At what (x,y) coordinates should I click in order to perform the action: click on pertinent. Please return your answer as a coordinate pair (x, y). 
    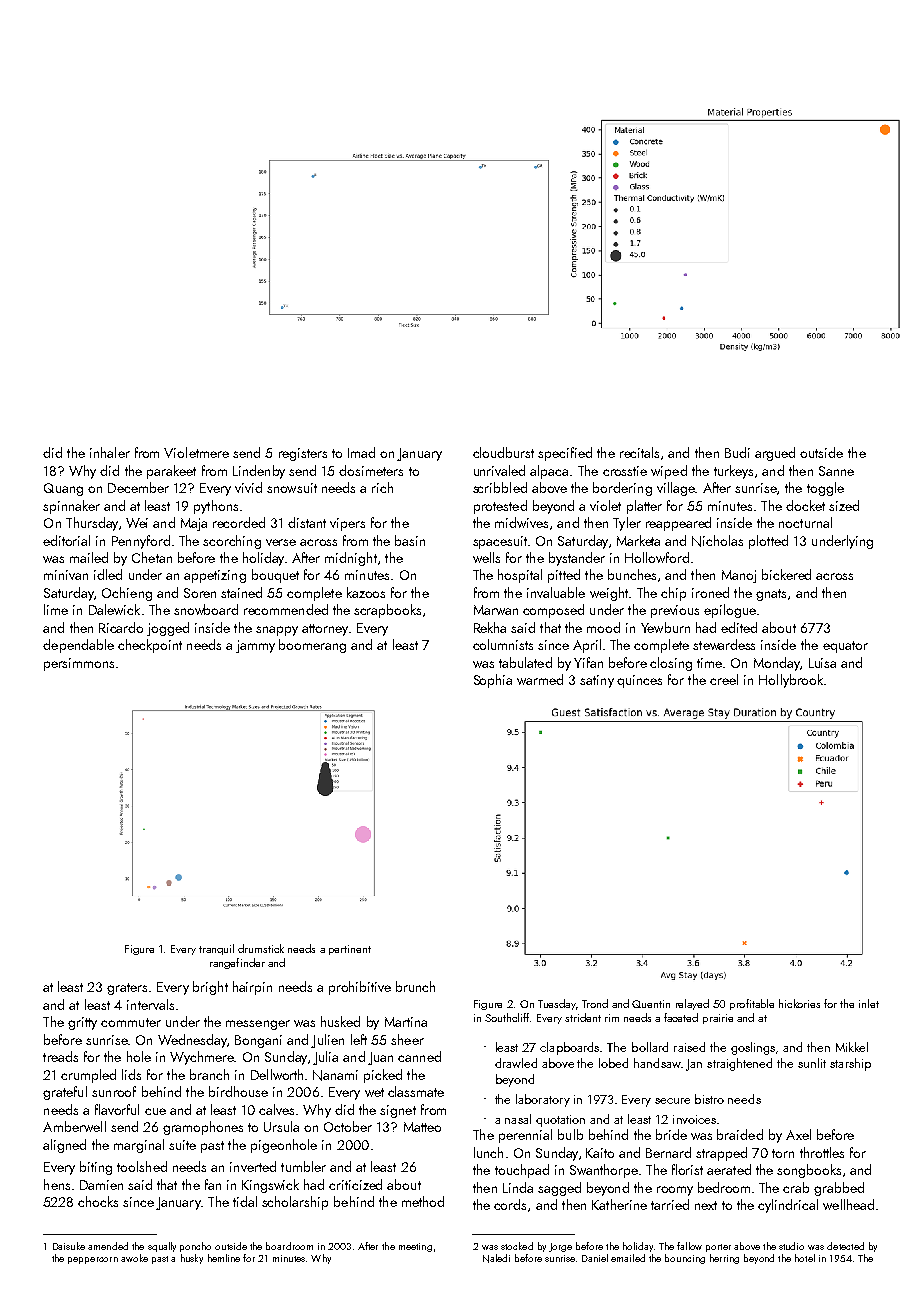
    Looking at the image, I should click on (350, 950).
